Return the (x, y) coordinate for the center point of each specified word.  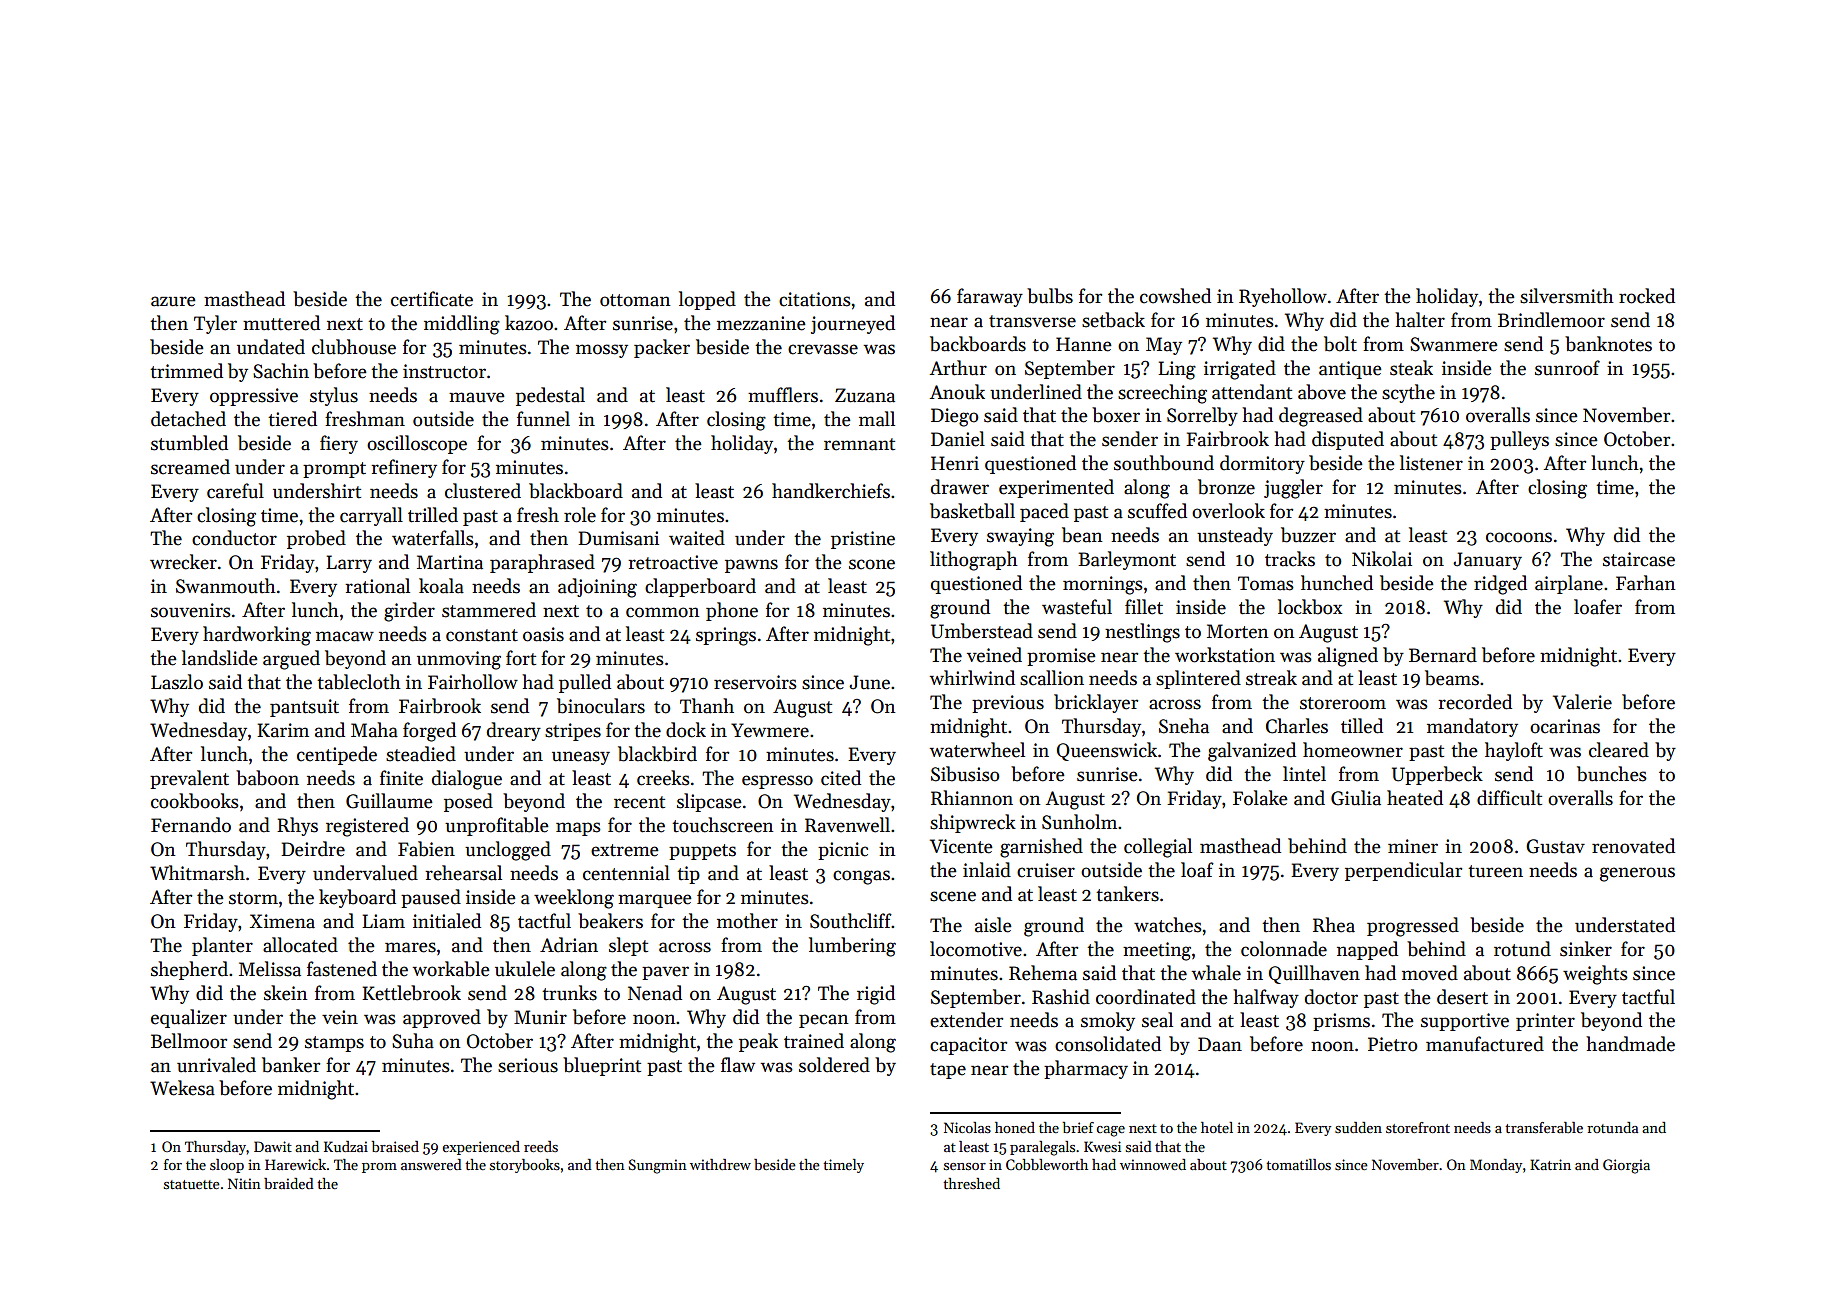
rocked (1647, 296)
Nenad (655, 993)
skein (285, 993)
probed (316, 539)
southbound (1164, 463)
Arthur (958, 368)
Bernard (1443, 655)
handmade (1630, 1044)
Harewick (295, 1164)
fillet (1144, 607)
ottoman (635, 300)
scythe (1408, 393)
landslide (220, 658)
